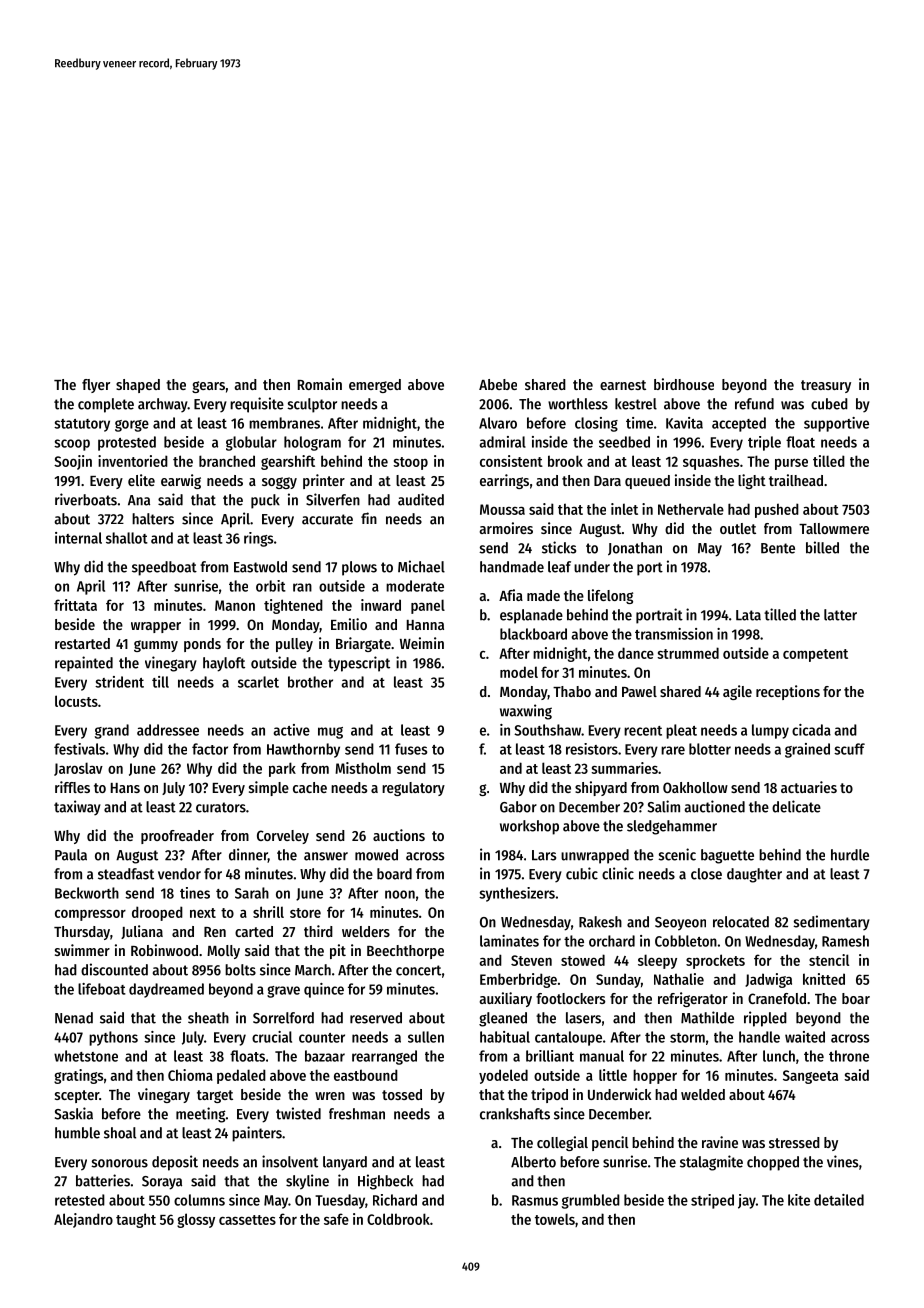 Image resolution: width=924 pixels, height=1308 pixels. What do you see at coordinates (680, 924) in the screenshot?
I see `Seoyeon` at bounding box center [680, 924].
